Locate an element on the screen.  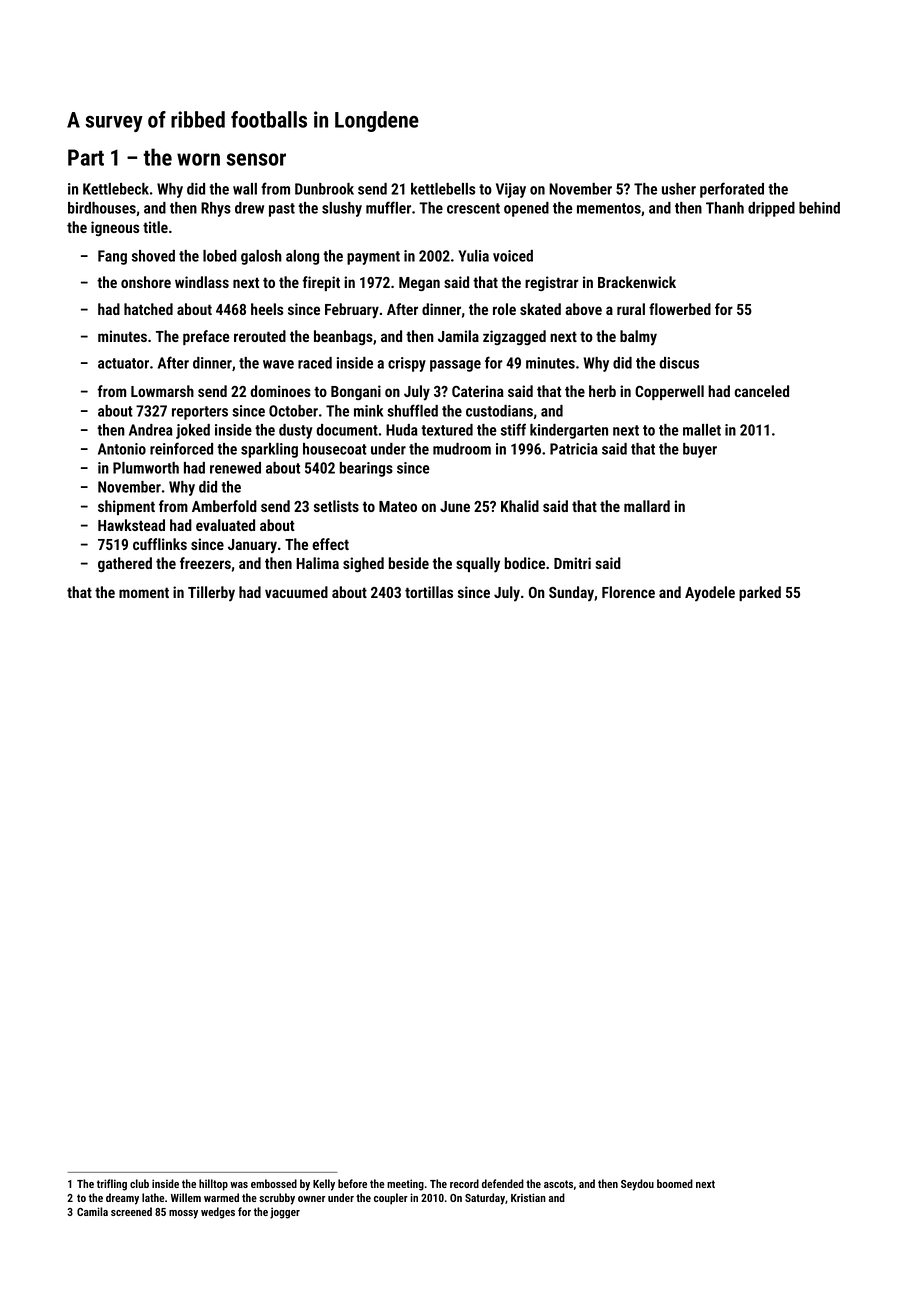
kettlebells is located at coordinates (443, 189).
